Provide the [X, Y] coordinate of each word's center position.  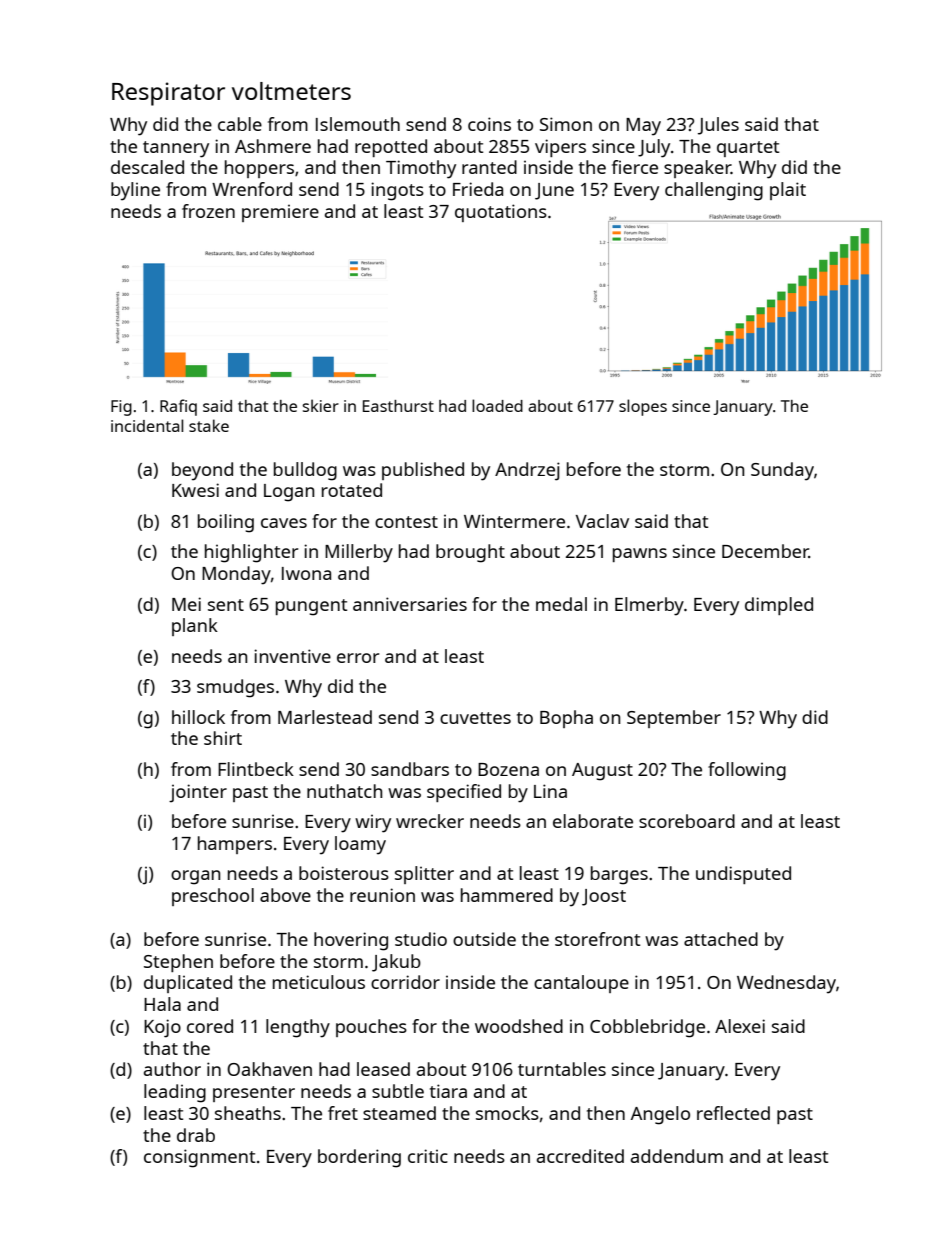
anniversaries [410, 604]
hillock [198, 717]
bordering [359, 1158]
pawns [640, 555]
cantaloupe [581, 984]
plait [788, 191]
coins [489, 124]
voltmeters [291, 91]
